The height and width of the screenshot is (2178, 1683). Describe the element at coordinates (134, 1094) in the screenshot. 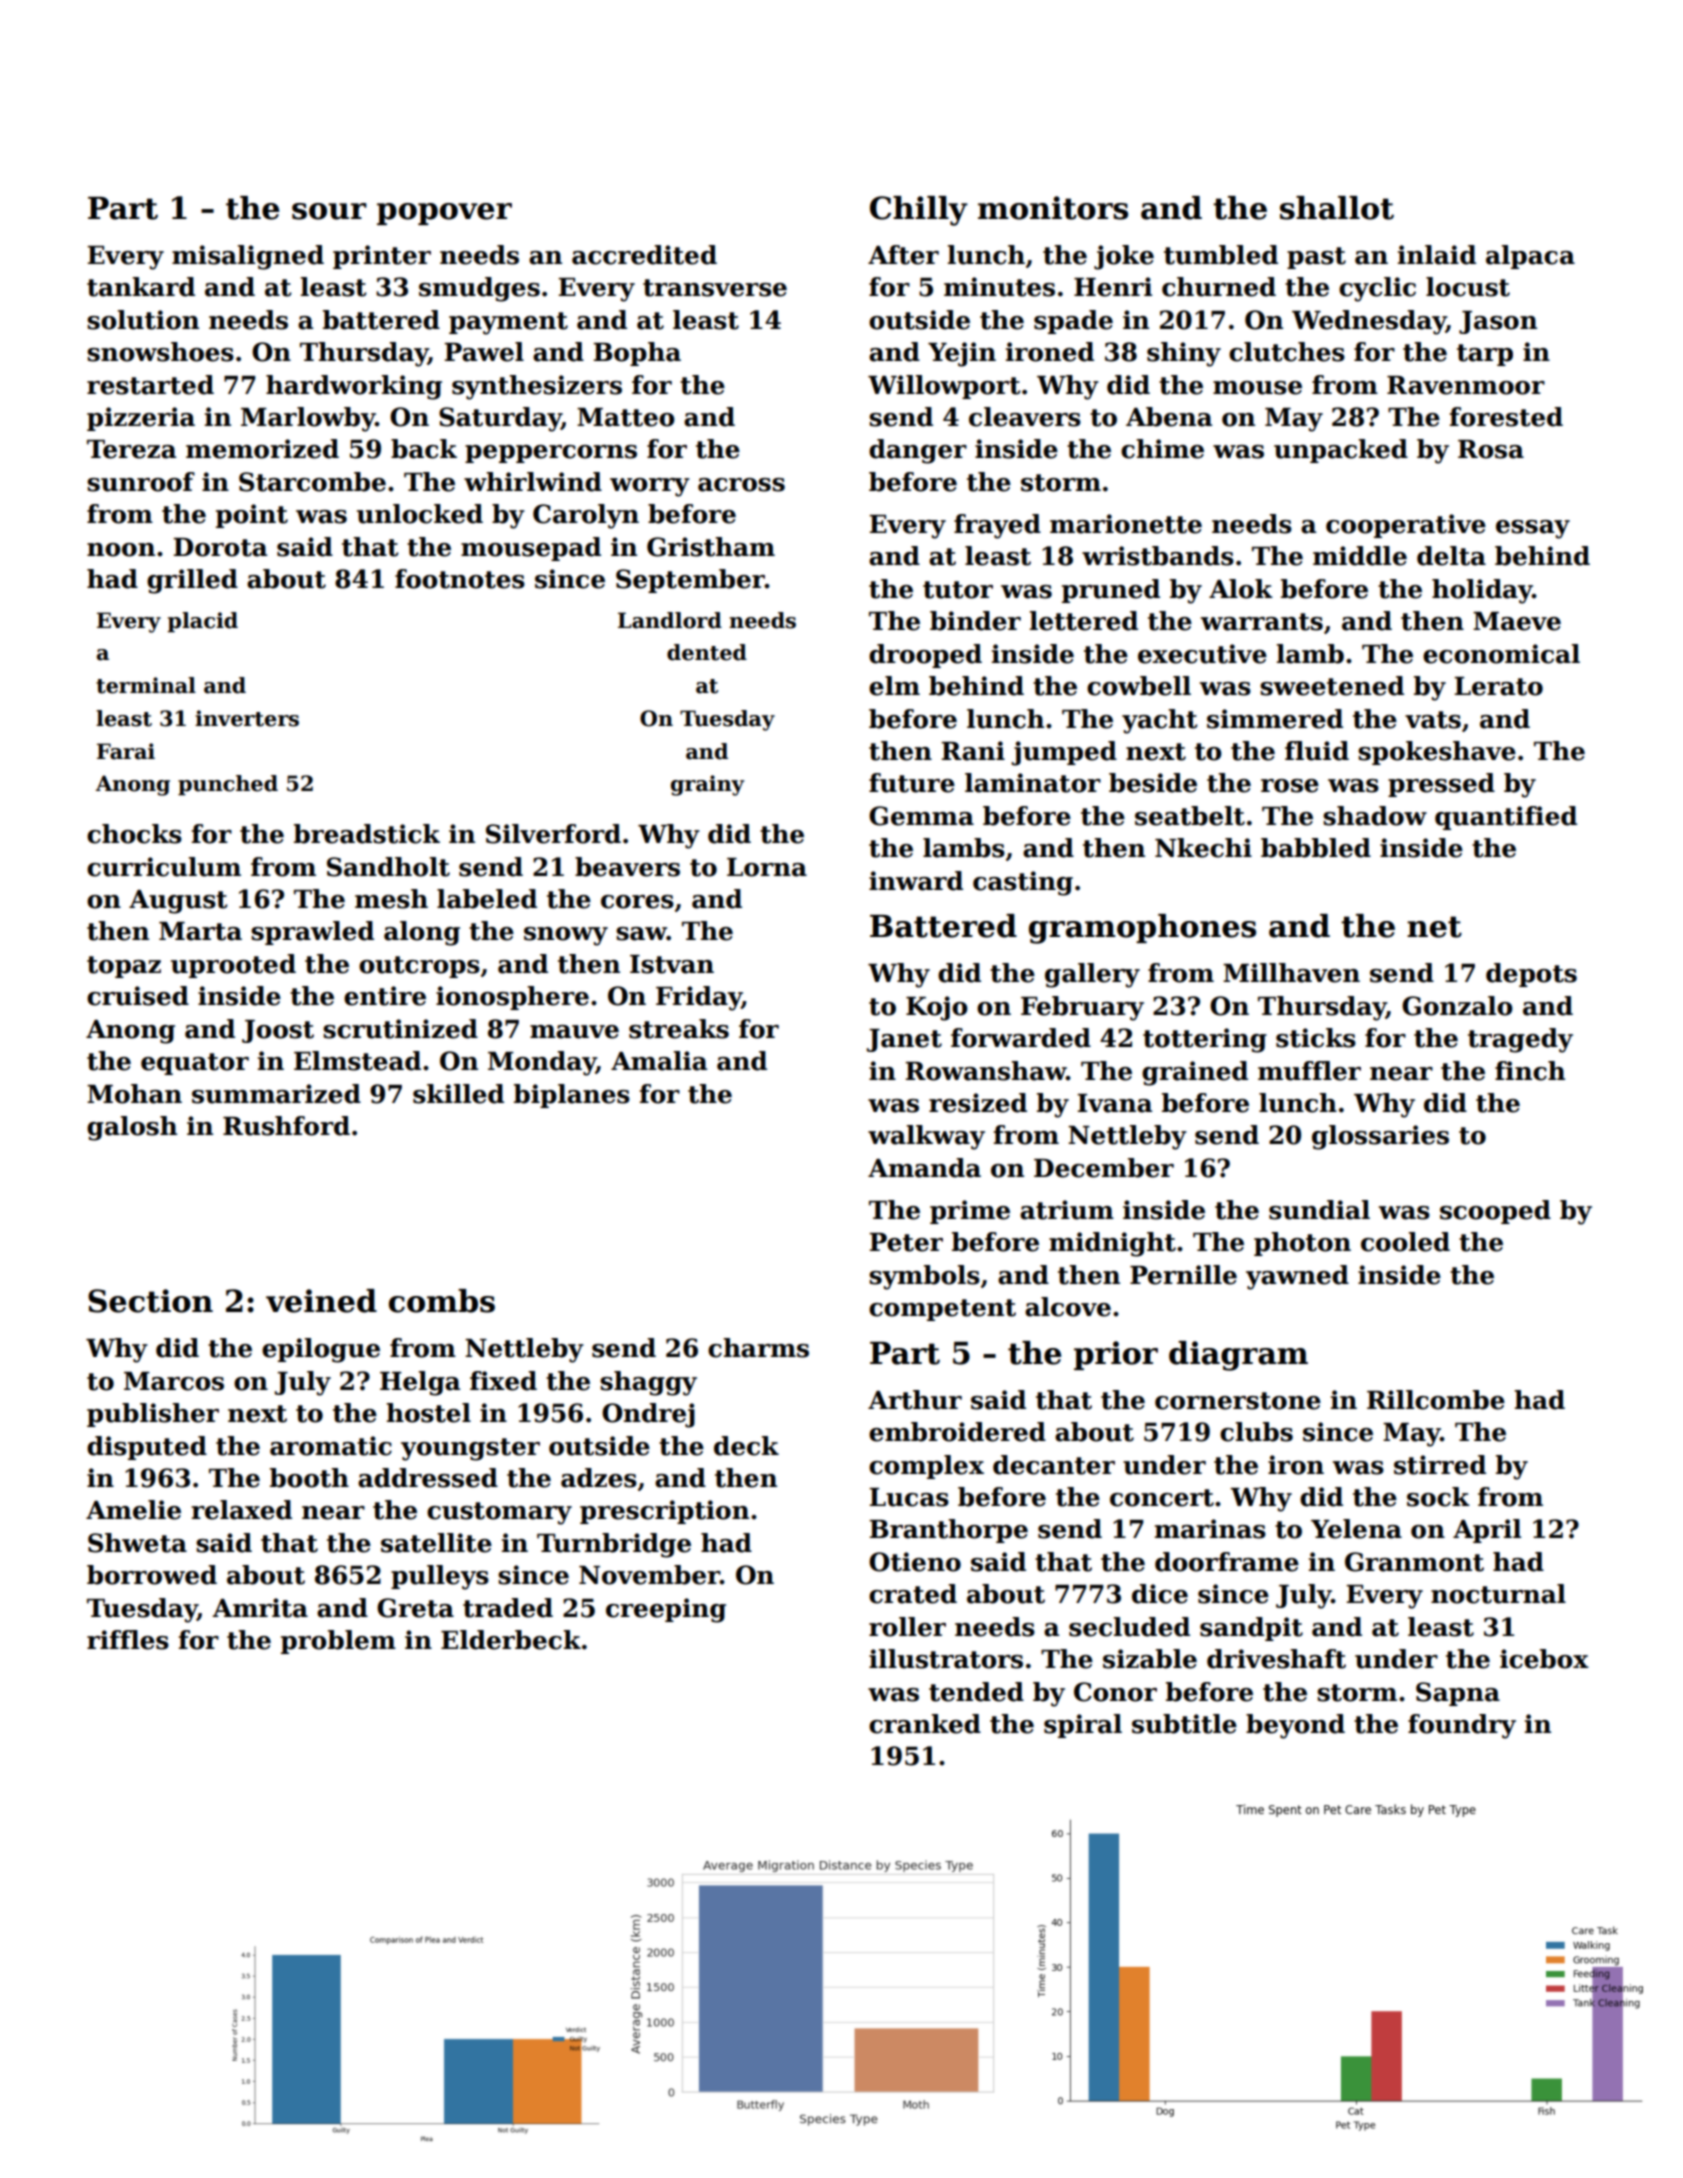

I see `Mohan` at that location.
